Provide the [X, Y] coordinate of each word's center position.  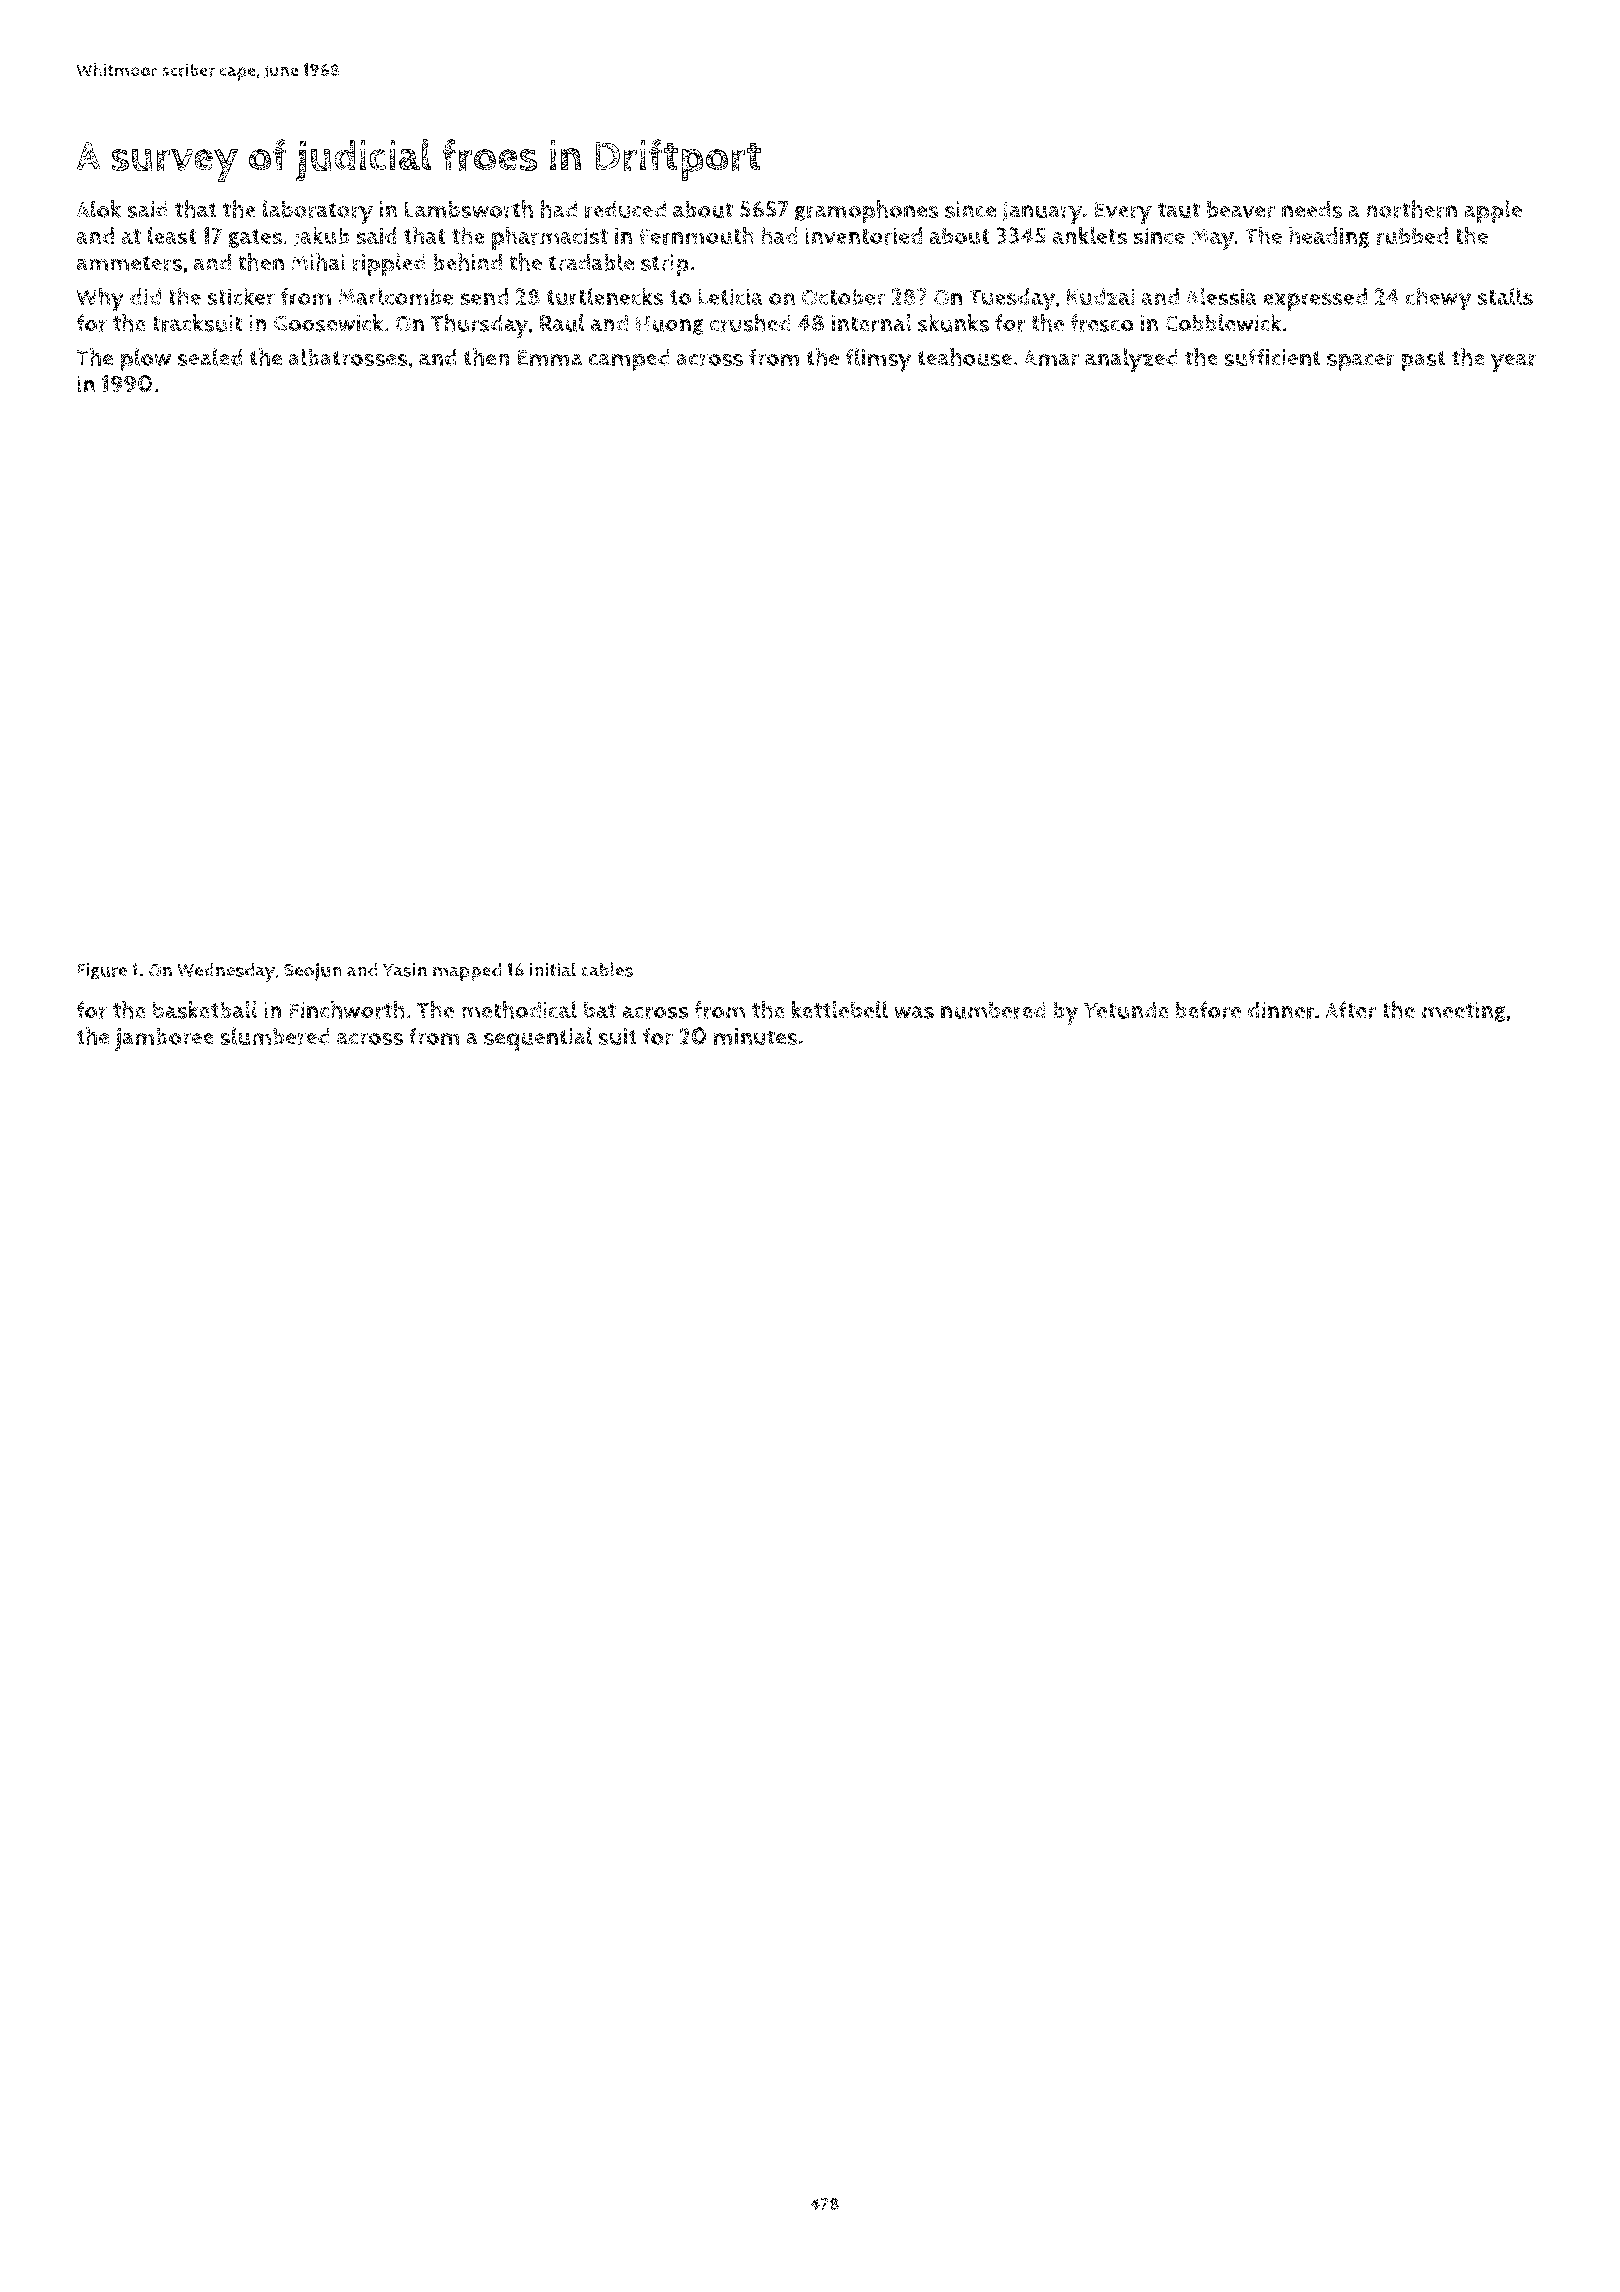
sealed [210, 357]
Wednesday [226, 972]
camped [629, 360]
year [1513, 363]
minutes [756, 1037]
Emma [550, 358]
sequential [538, 1039]
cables [607, 969]
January [1042, 213]
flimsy [878, 360]
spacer [1361, 362]
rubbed [1412, 236]
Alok [99, 209]
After [1350, 1010]
